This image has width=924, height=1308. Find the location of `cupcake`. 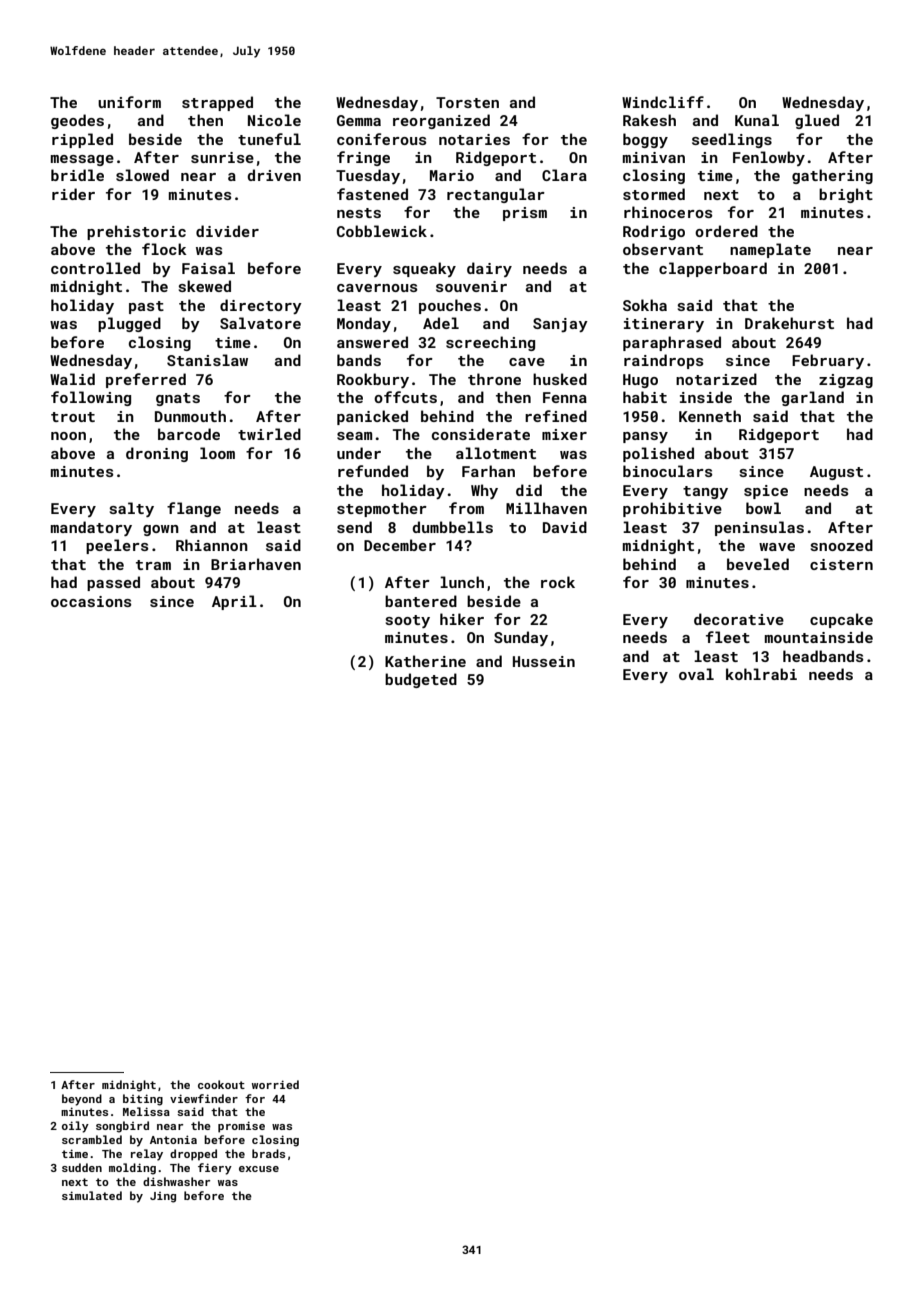

cupcake is located at coordinates (841, 620).
